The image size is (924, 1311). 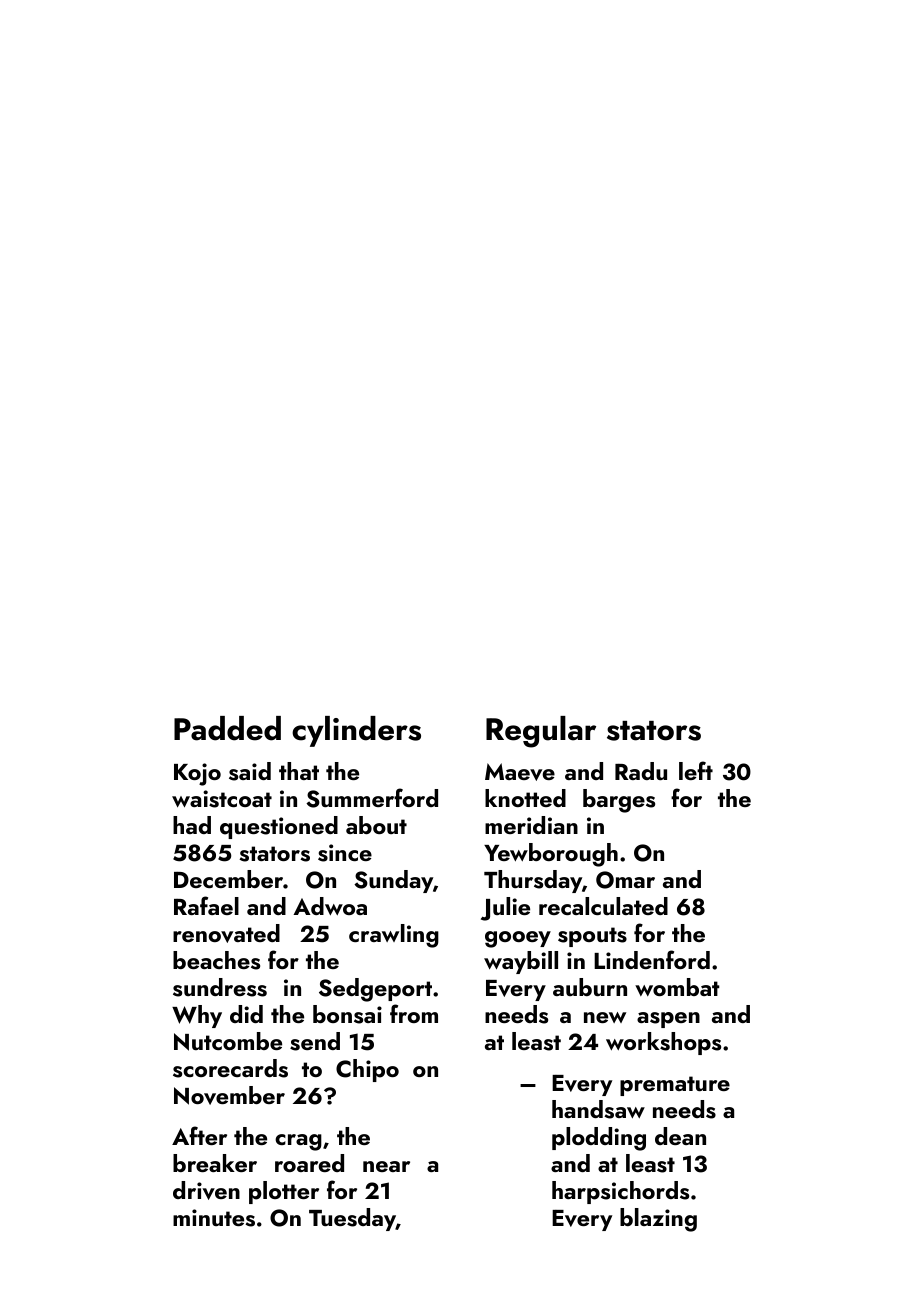 I want to click on crawling, so click(x=394, y=936).
